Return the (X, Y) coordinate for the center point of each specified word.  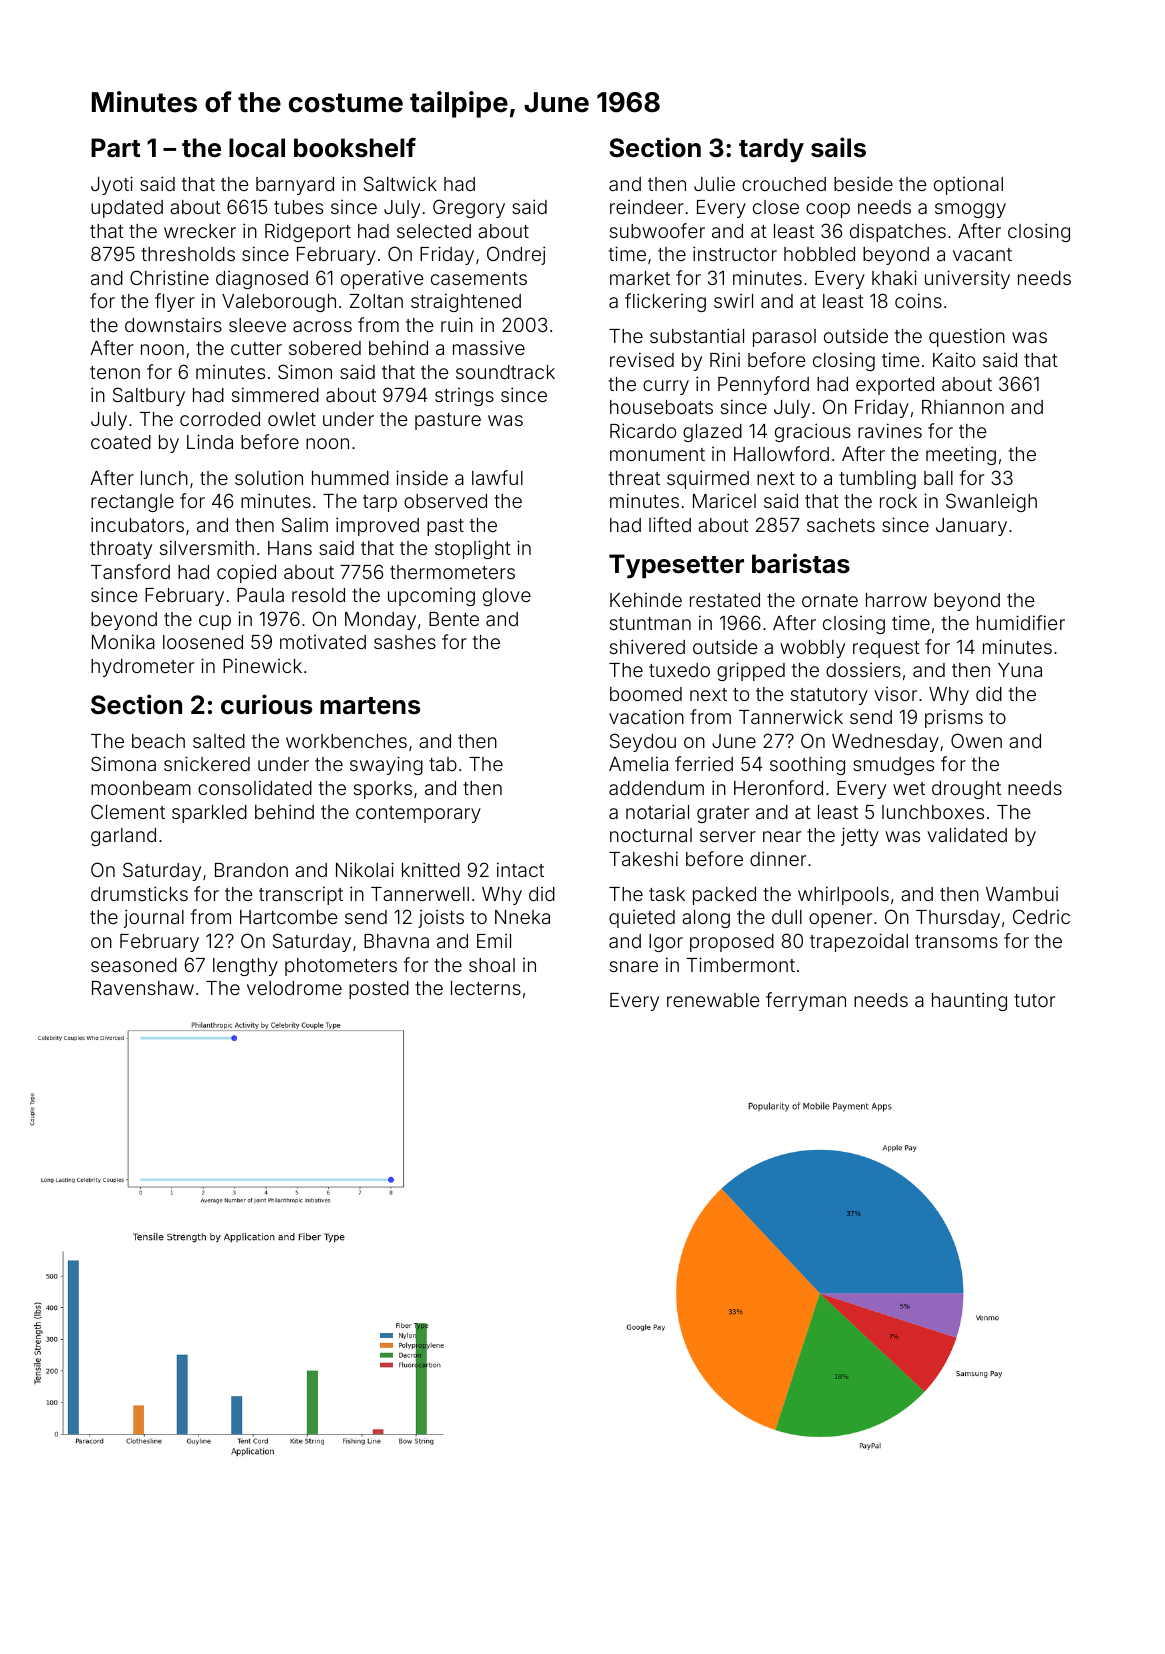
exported (895, 386)
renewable (713, 1000)
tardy (771, 150)
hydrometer (142, 668)
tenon (115, 372)
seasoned (134, 965)
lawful (497, 477)
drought (966, 790)
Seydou (643, 742)
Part (115, 147)
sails (838, 147)
